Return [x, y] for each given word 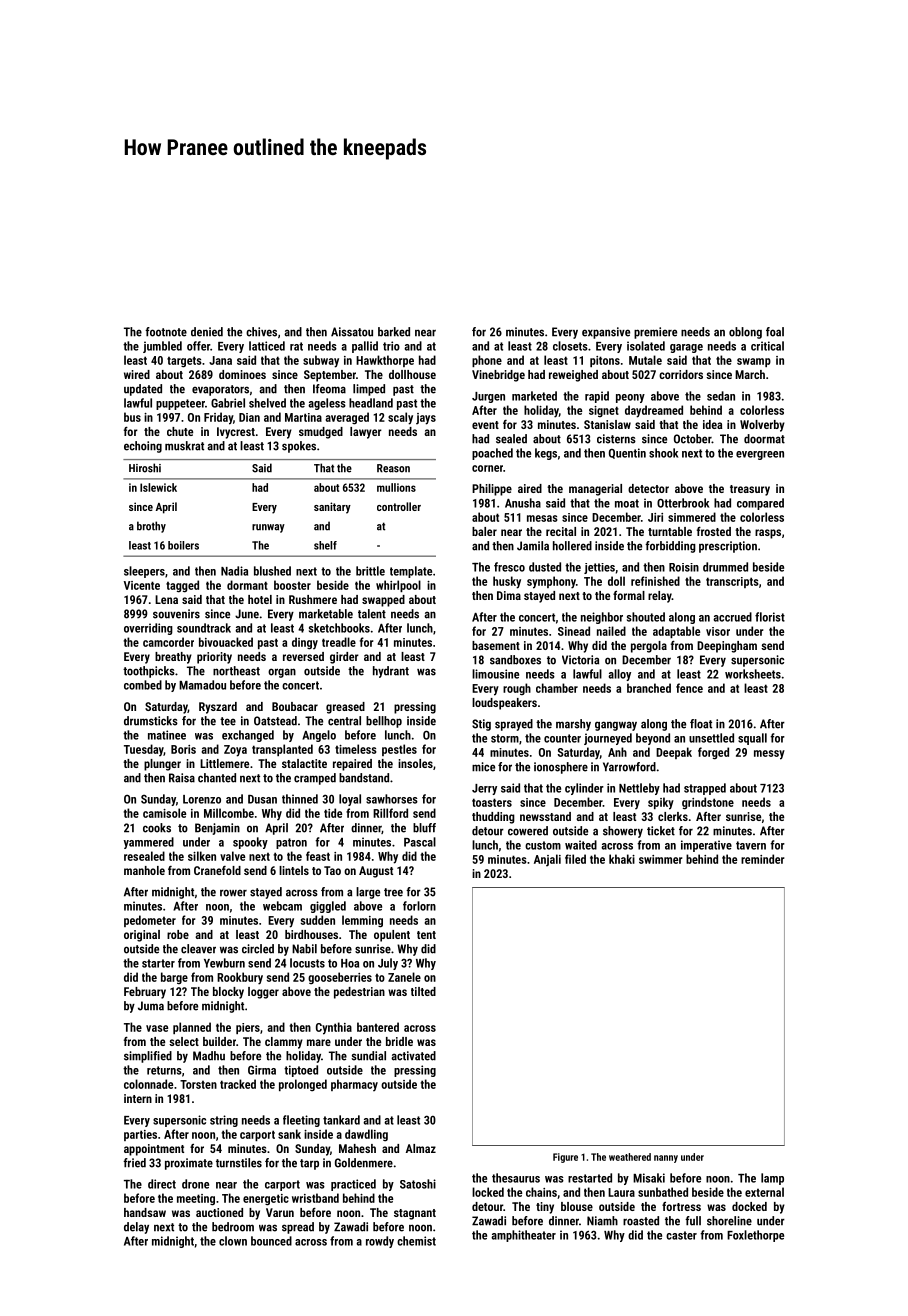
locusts [307, 963]
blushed [272, 571]
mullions [396, 487]
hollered [572, 546]
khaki [622, 859]
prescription [728, 547]
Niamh [602, 1221]
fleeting [301, 1121]
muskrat [184, 446]
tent [426, 935]
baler [484, 531]
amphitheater [523, 1236]
